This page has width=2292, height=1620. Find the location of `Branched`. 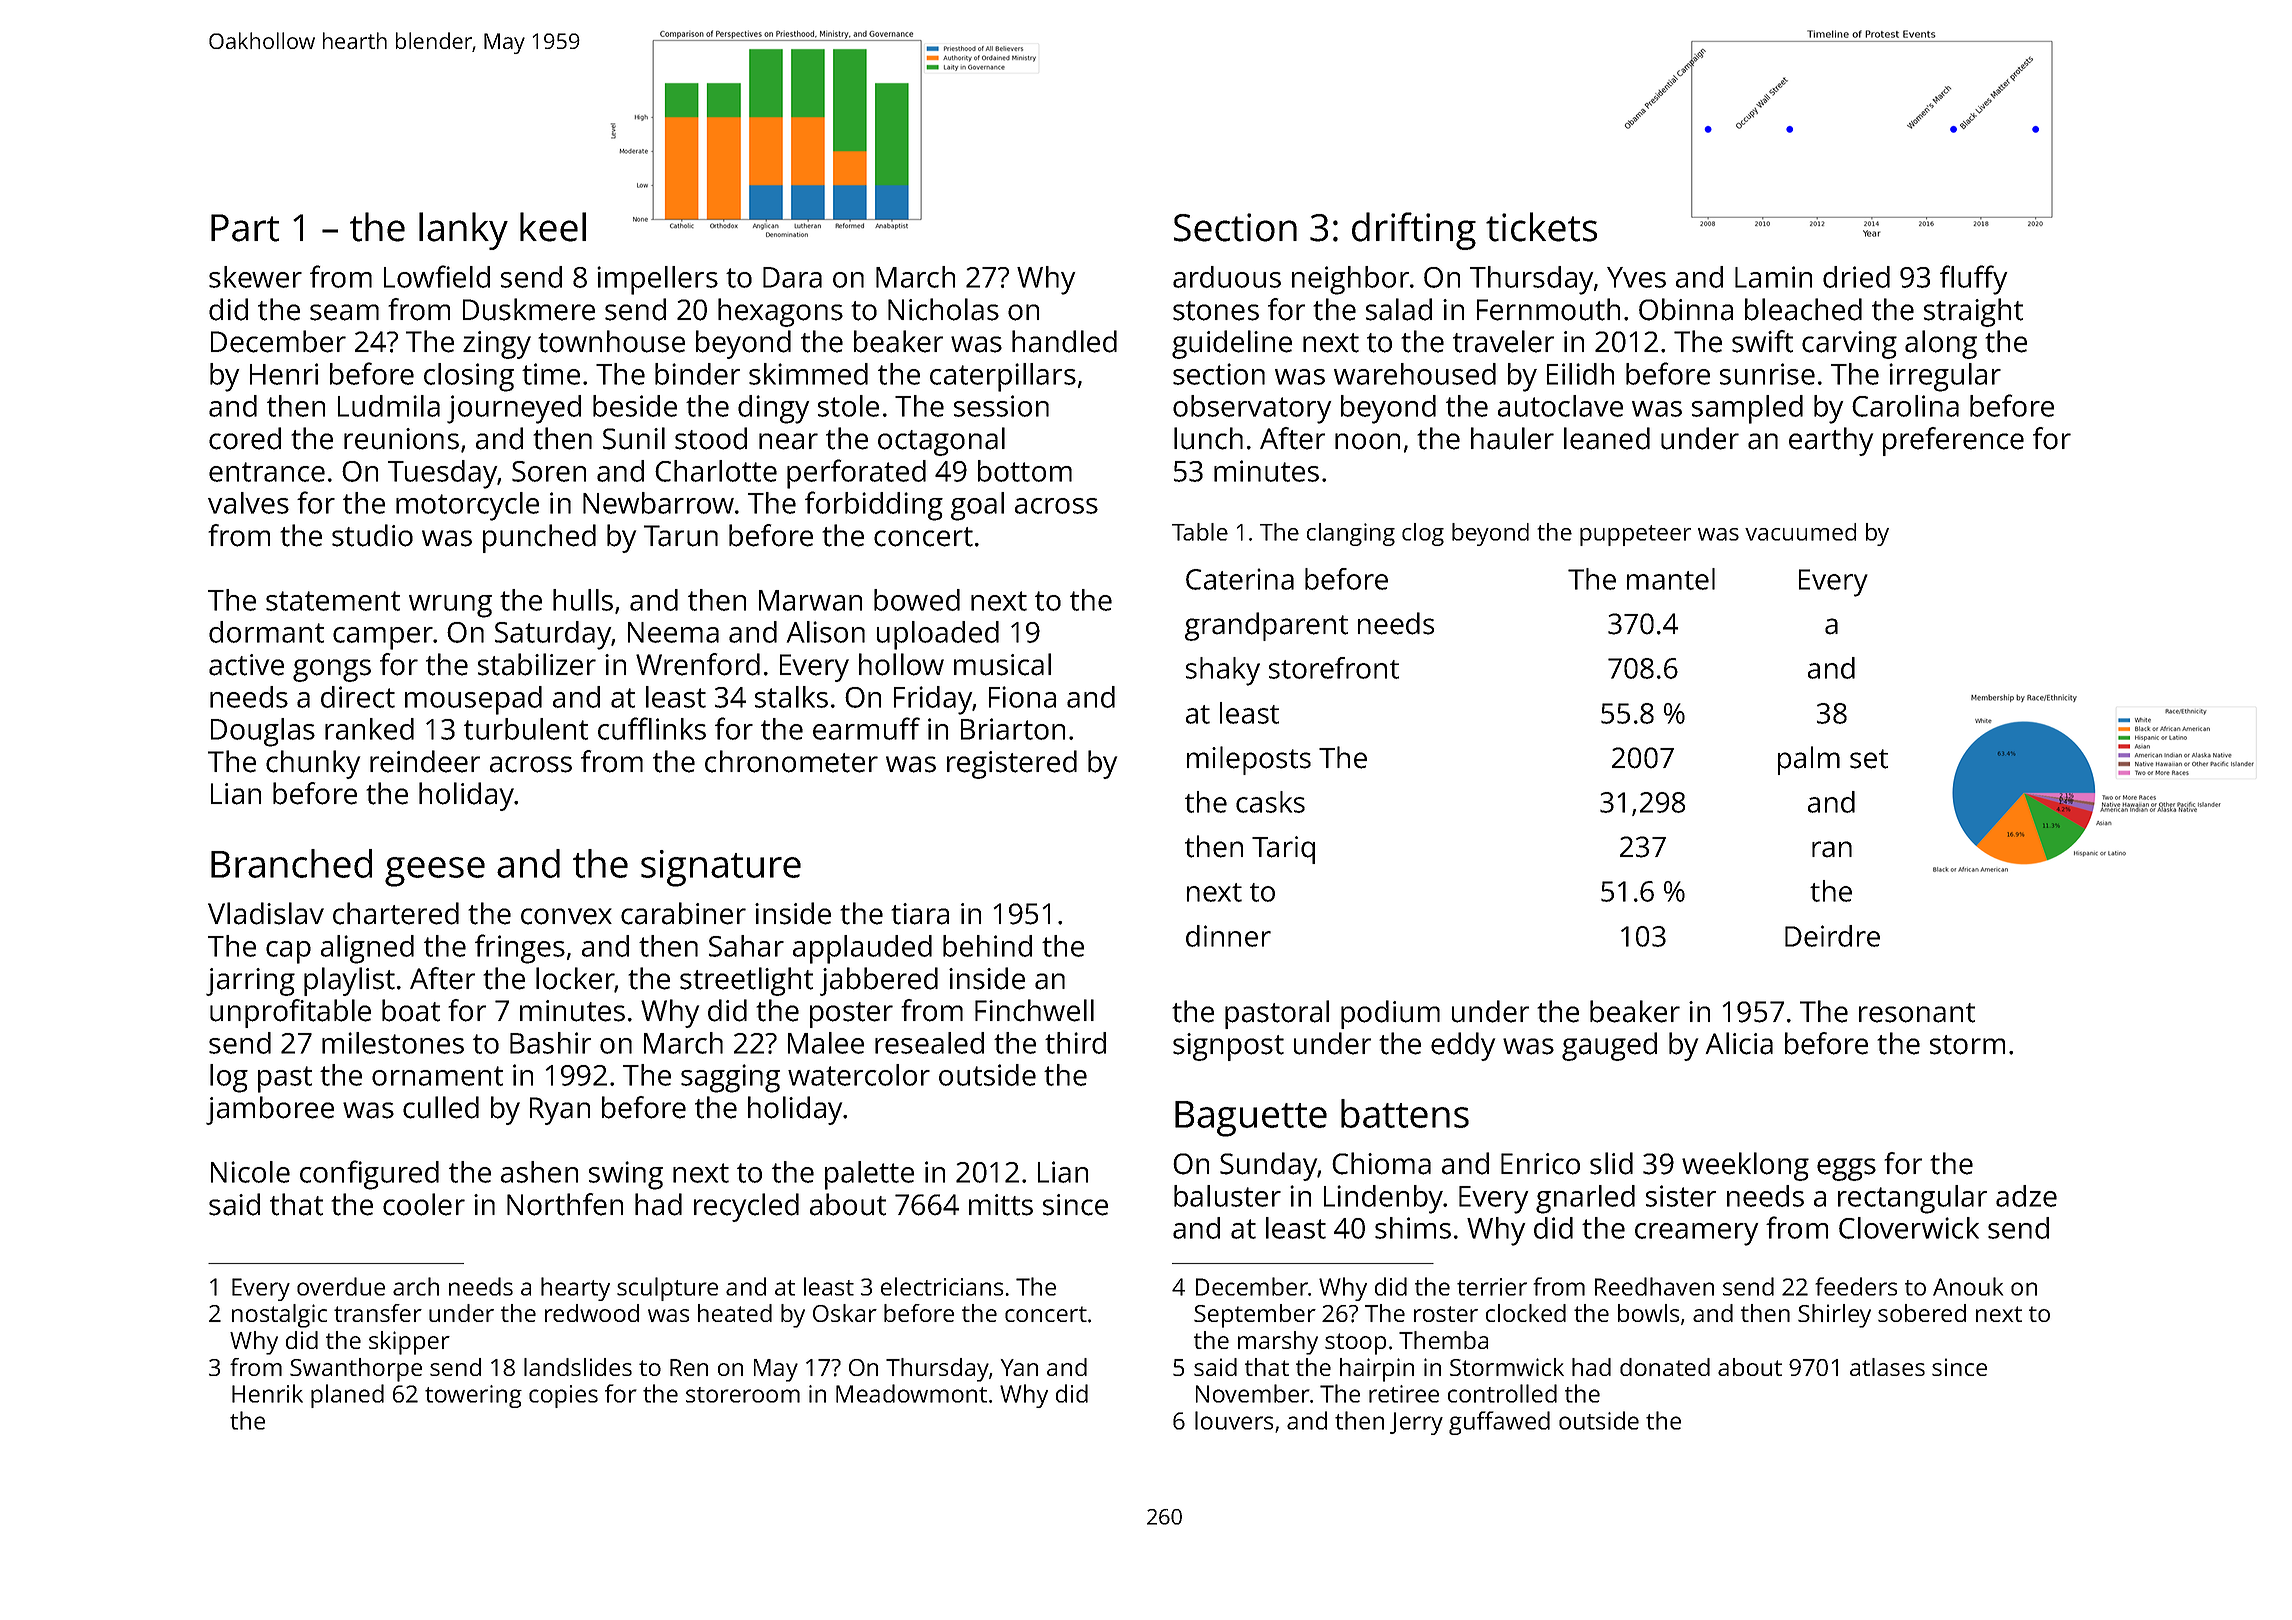

Branched is located at coordinates (291, 863).
